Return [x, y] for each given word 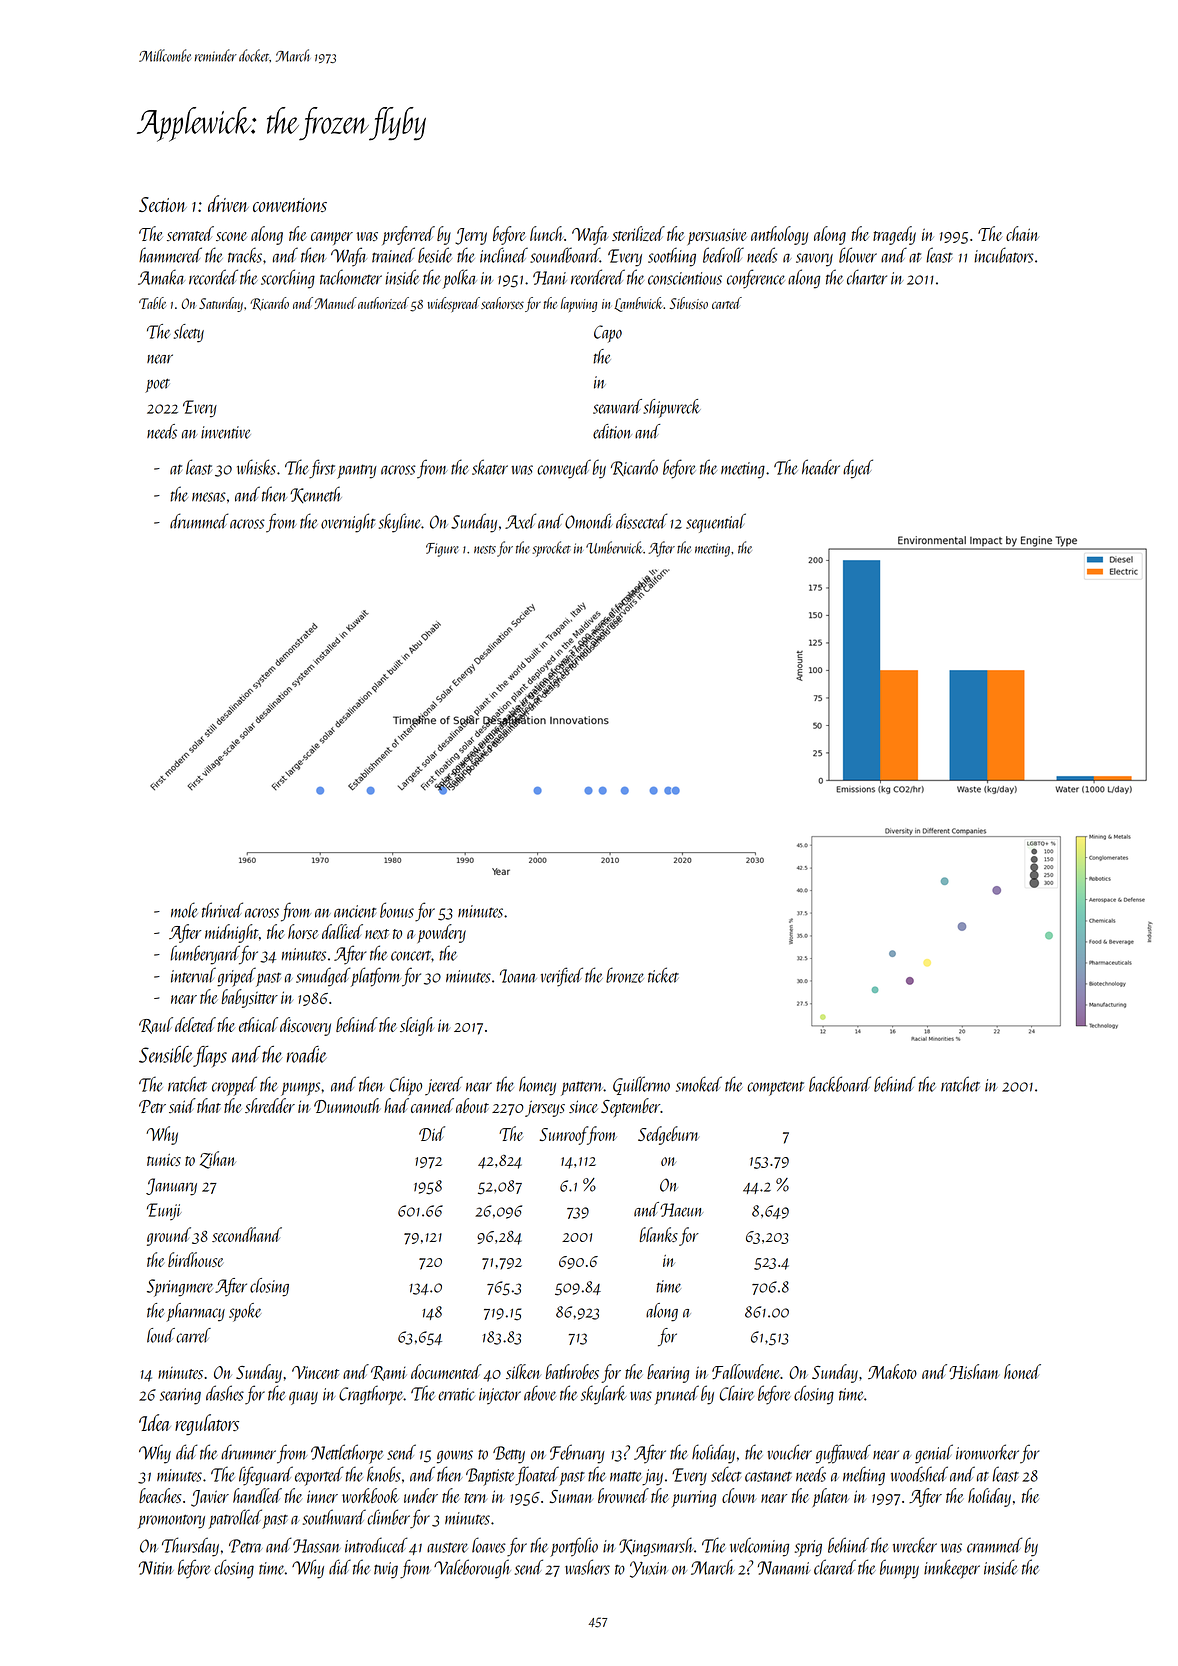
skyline [400, 523]
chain [1022, 233]
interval [193, 975]
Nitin [156, 1568]
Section [163, 204]
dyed [858, 469]
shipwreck [672, 408]
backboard [840, 1084]
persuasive [717, 237]
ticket [663, 975]
